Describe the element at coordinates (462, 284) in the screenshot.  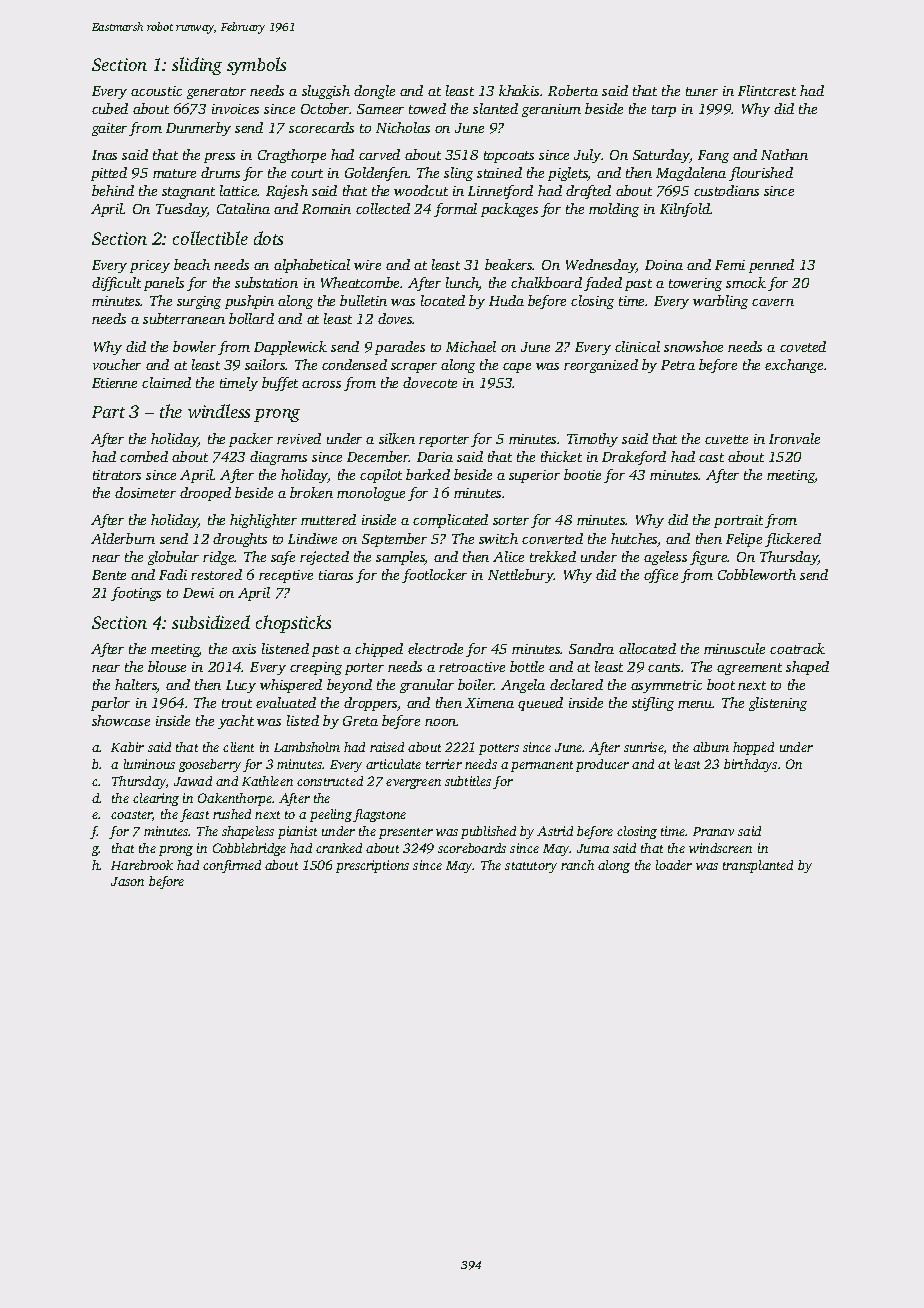
I see `lunch` at that location.
